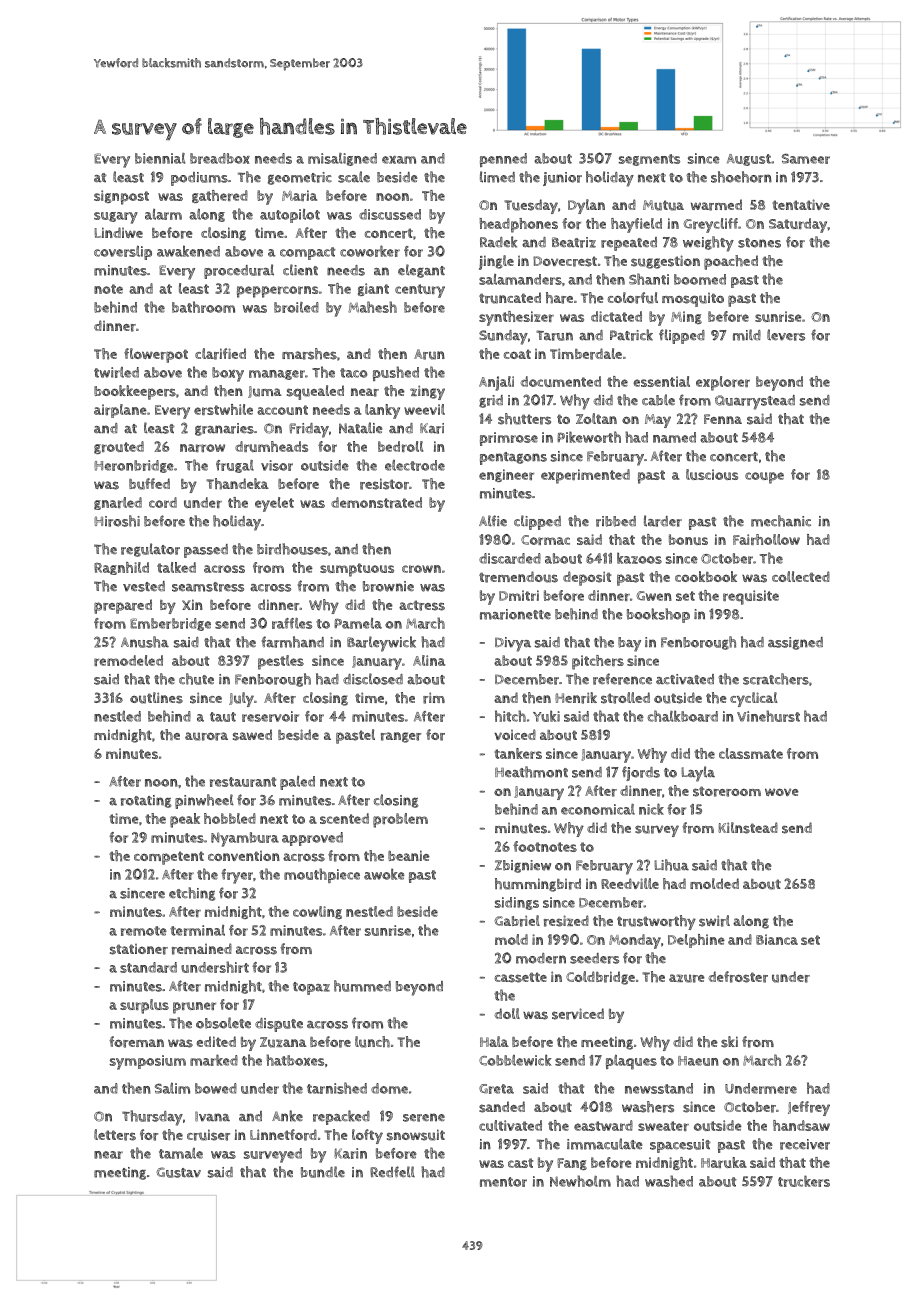  What do you see at coordinates (777, 939) in the screenshot?
I see `Bianca` at bounding box center [777, 939].
